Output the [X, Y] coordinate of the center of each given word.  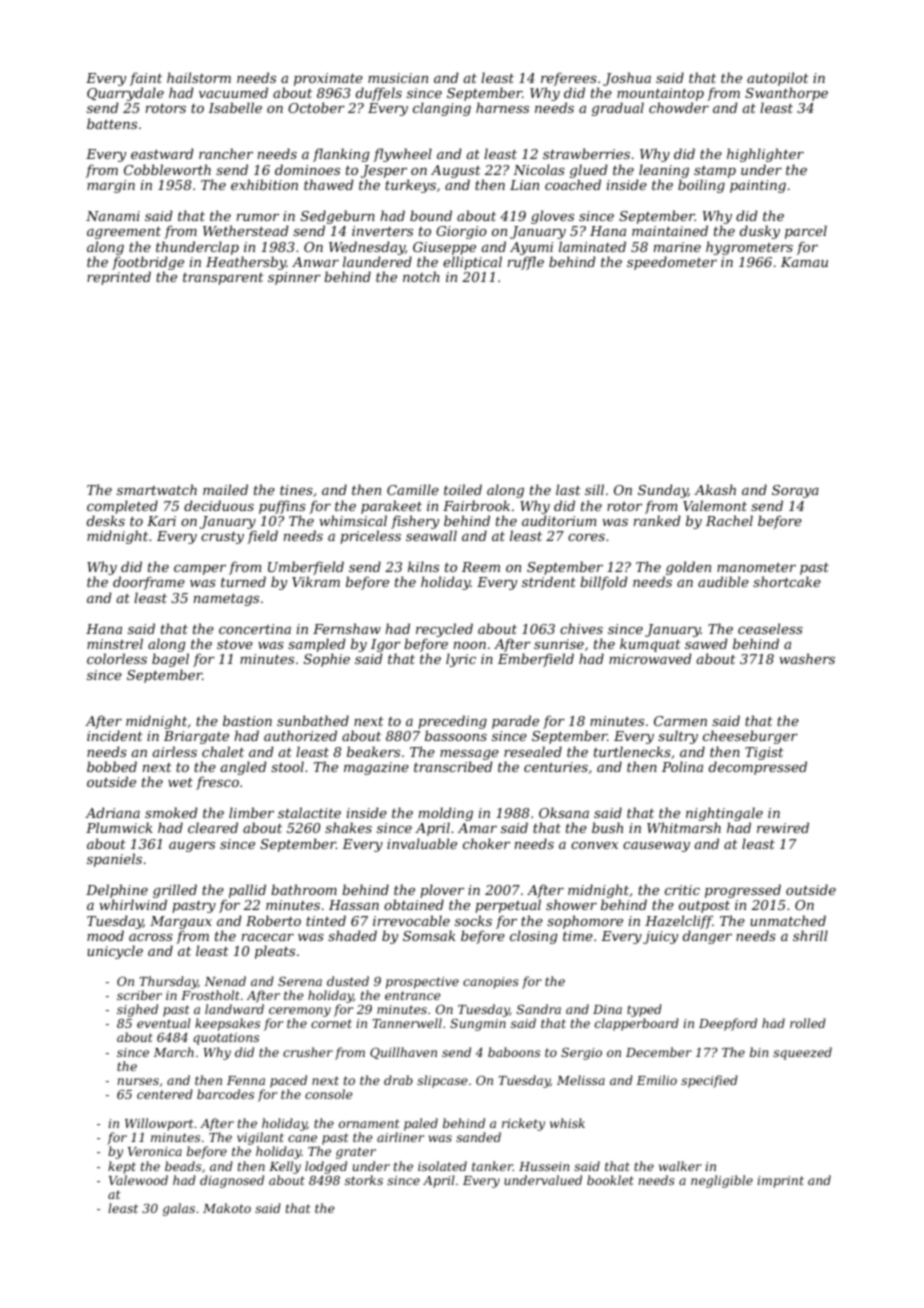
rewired [783, 827]
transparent [223, 279]
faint [146, 79]
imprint [780, 1182]
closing [533, 937]
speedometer [672, 263]
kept [122, 1167]
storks [364, 1180]
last [568, 489]
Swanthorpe [786, 94]
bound [431, 215]
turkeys [410, 186]
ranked [657, 520]
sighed [137, 1011]
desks [106, 520]
